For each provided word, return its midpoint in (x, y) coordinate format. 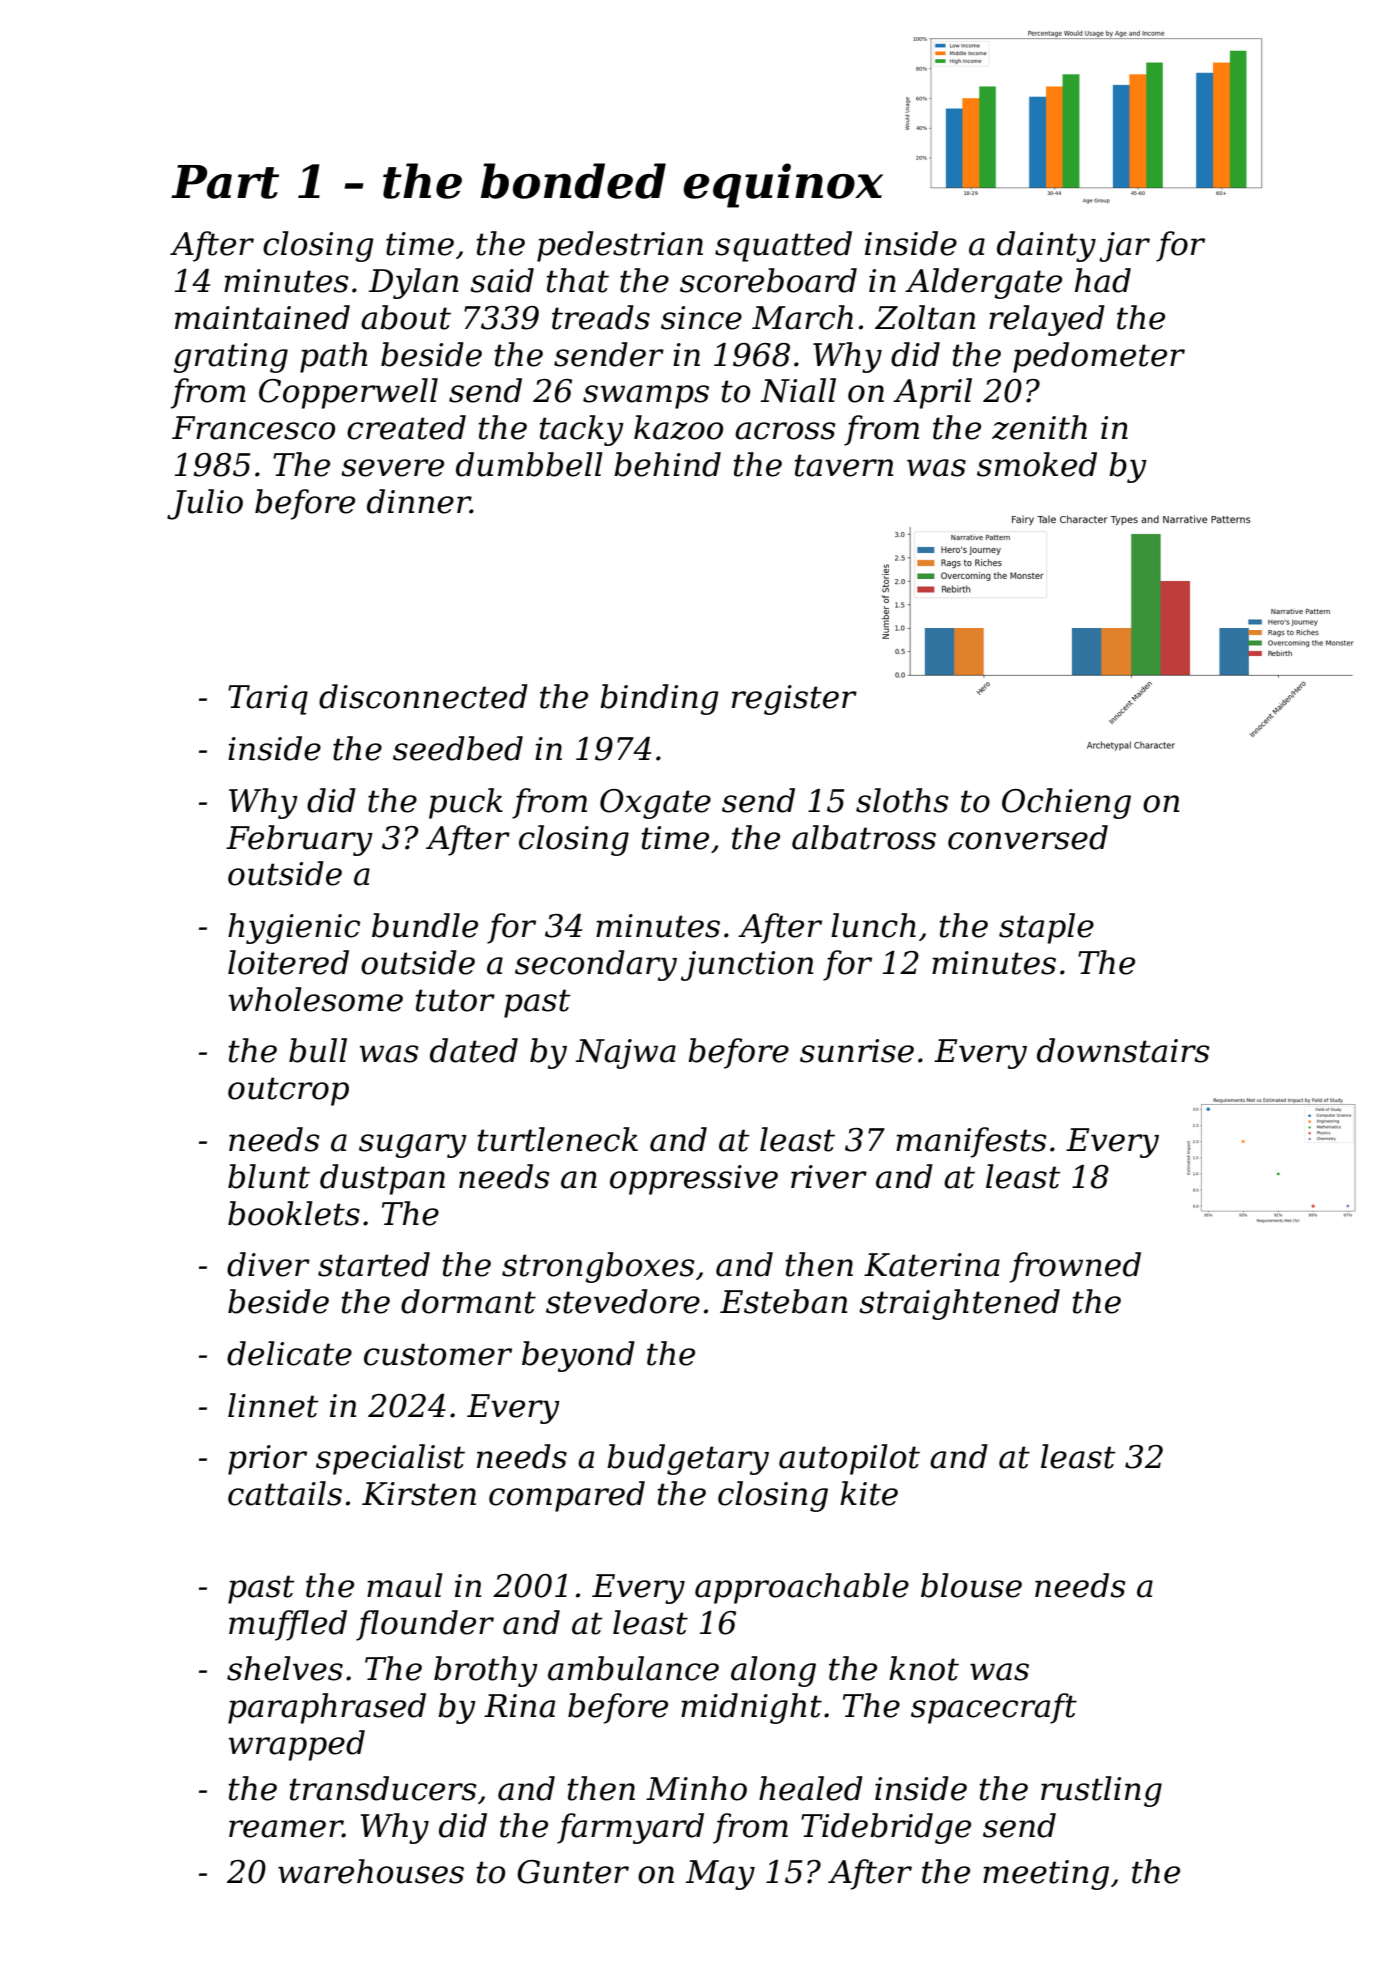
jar (1124, 247)
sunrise (857, 1051)
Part (225, 182)
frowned (1075, 1267)
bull (318, 1050)
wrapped (297, 1745)
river (829, 1177)
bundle (425, 925)
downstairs (1123, 1050)
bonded (573, 181)
